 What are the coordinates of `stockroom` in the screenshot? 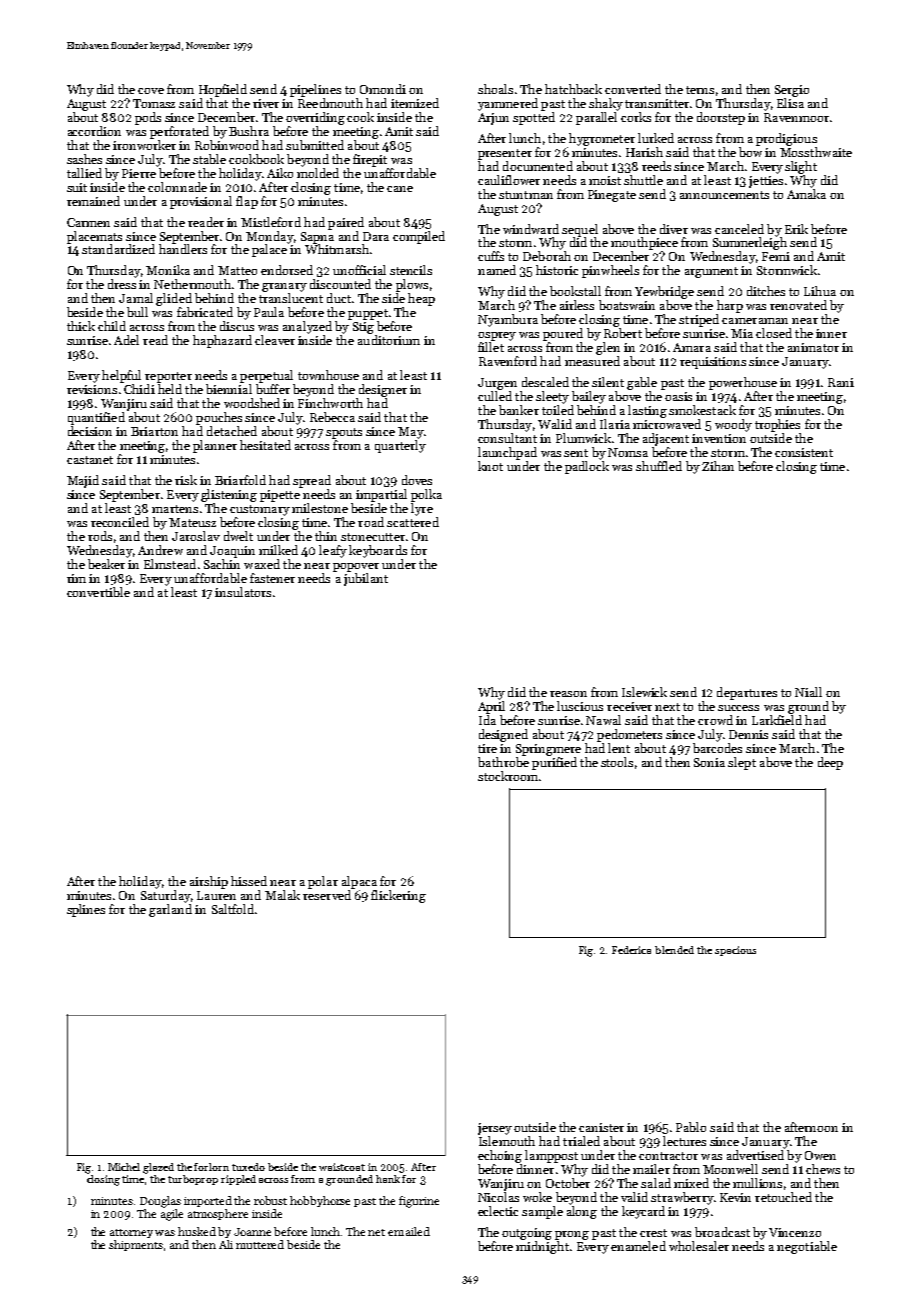 It's located at (508, 776).
